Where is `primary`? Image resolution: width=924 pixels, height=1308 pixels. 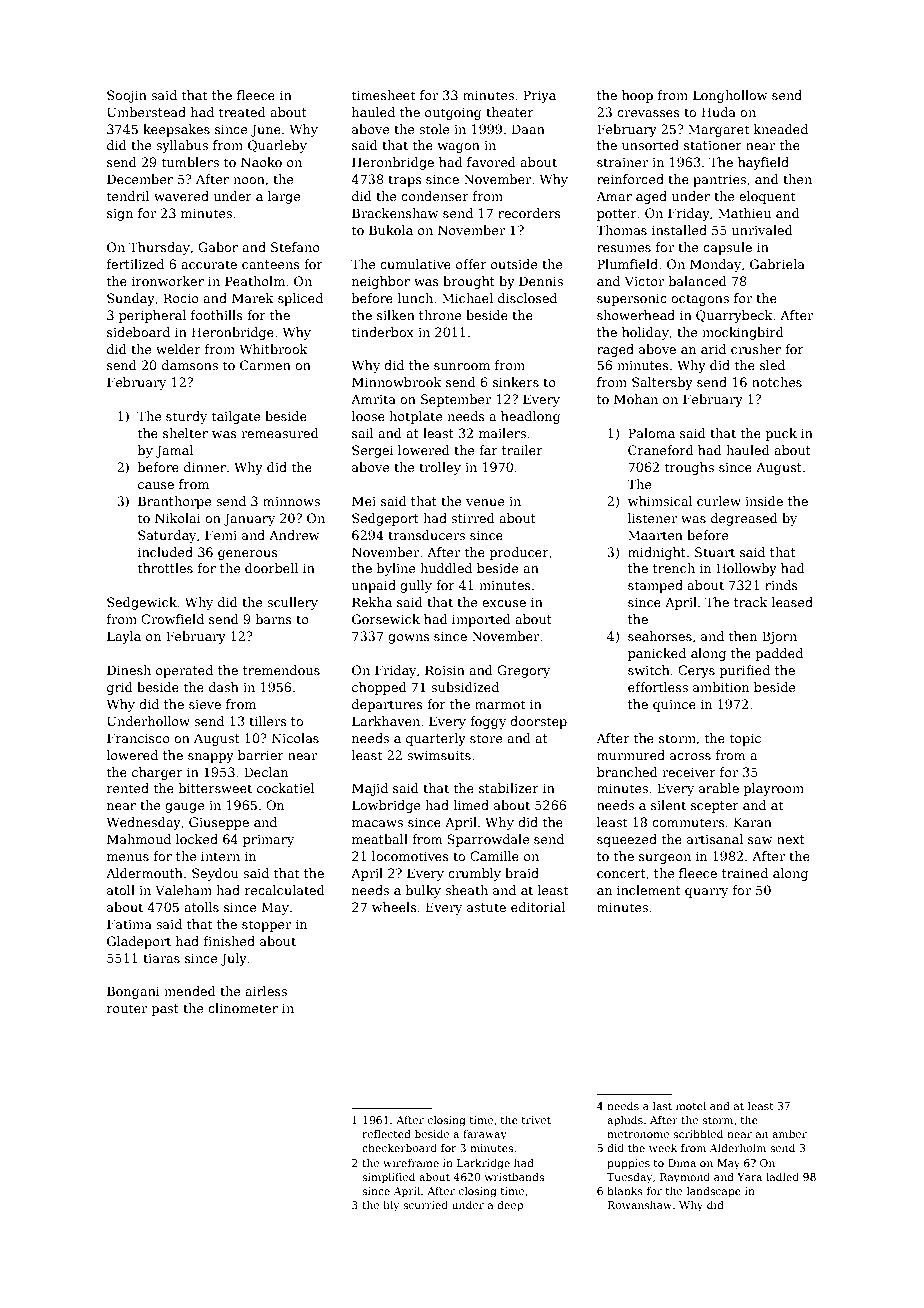 primary is located at coordinates (268, 841).
